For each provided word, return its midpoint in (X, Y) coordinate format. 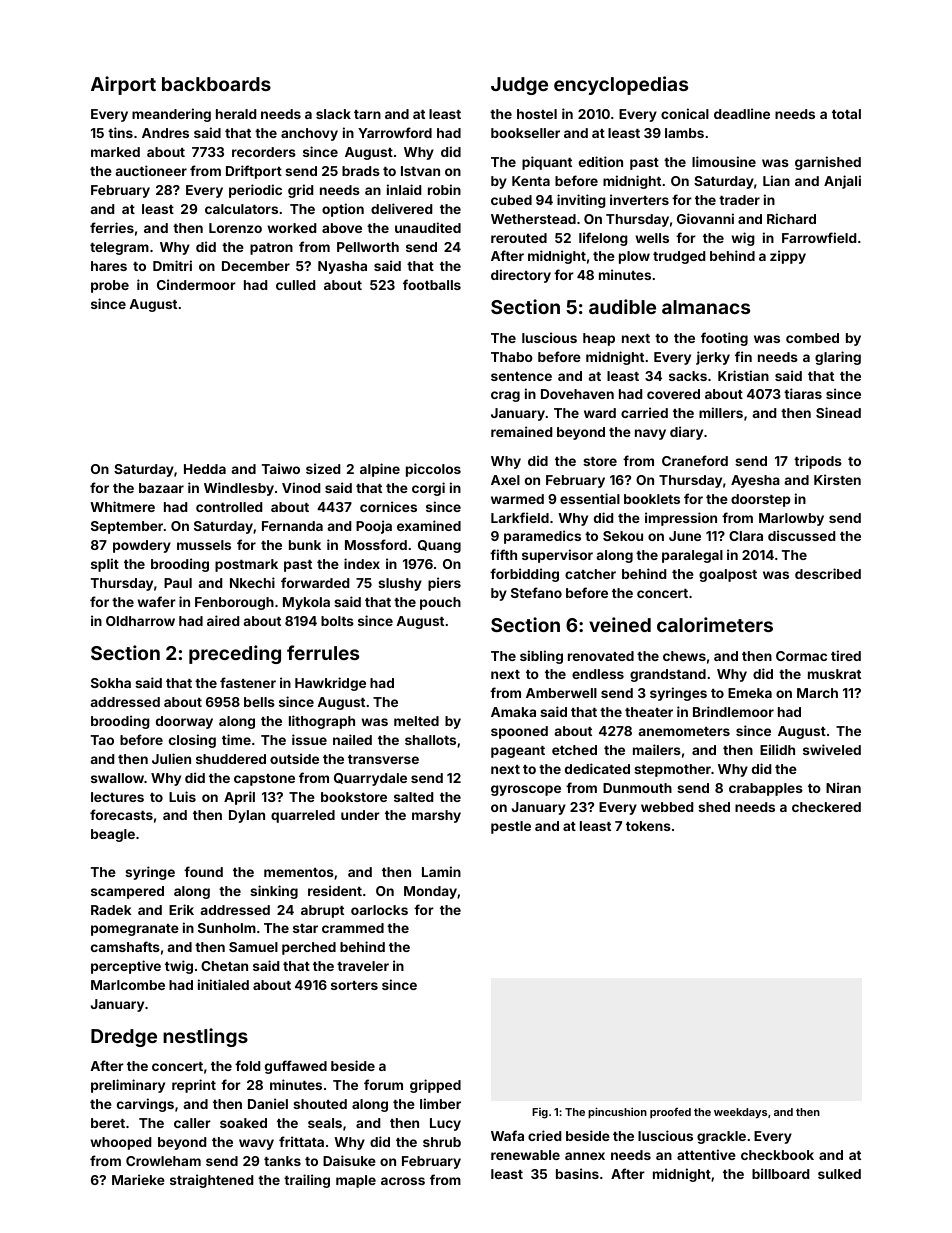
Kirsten (837, 479)
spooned (519, 732)
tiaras (803, 393)
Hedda (205, 469)
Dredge (124, 1038)
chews (684, 656)
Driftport (254, 172)
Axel (505, 480)
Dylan (247, 816)
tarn (367, 114)
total (846, 114)
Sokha (111, 683)
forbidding (524, 575)
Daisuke (349, 1160)
